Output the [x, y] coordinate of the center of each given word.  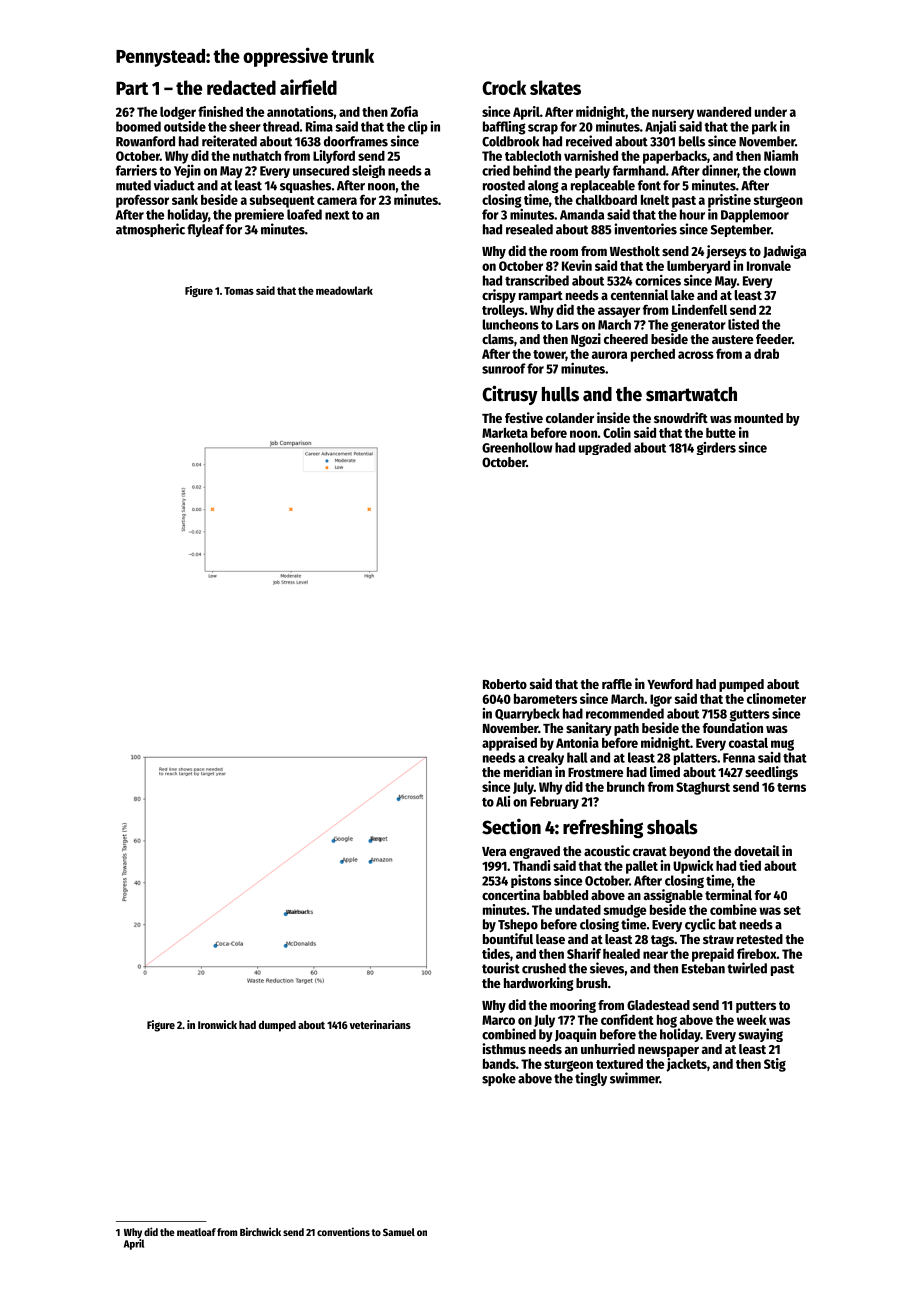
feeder [774, 339]
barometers [545, 699]
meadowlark [344, 290]
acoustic [607, 850]
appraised [509, 744]
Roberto [505, 684]
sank [185, 200]
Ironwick [217, 1024]
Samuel [399, 1232]
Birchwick [260, 1231]
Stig [775, 1065]
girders [716, 448]
